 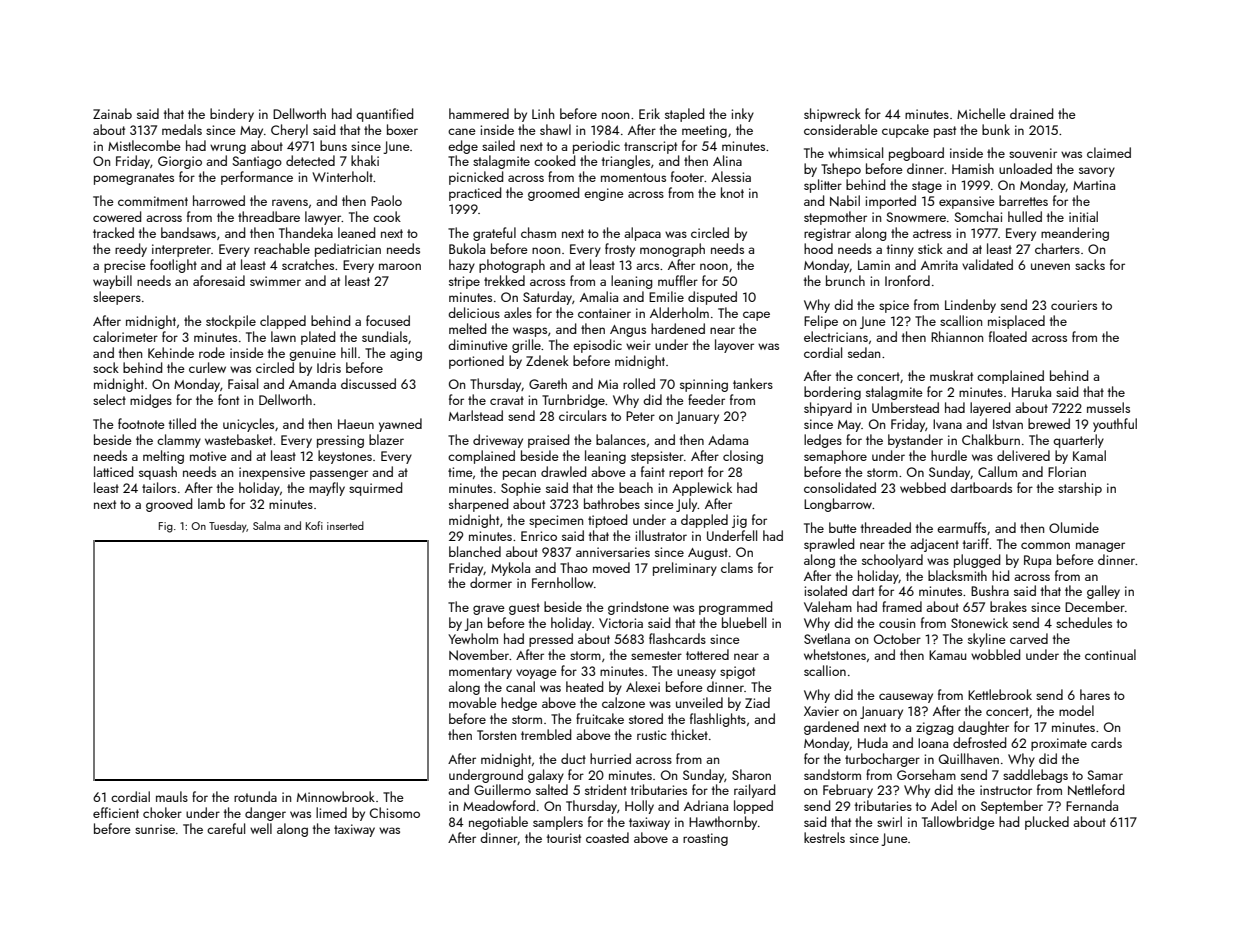 I want to click on Thao, so click(x=574, y=567).
